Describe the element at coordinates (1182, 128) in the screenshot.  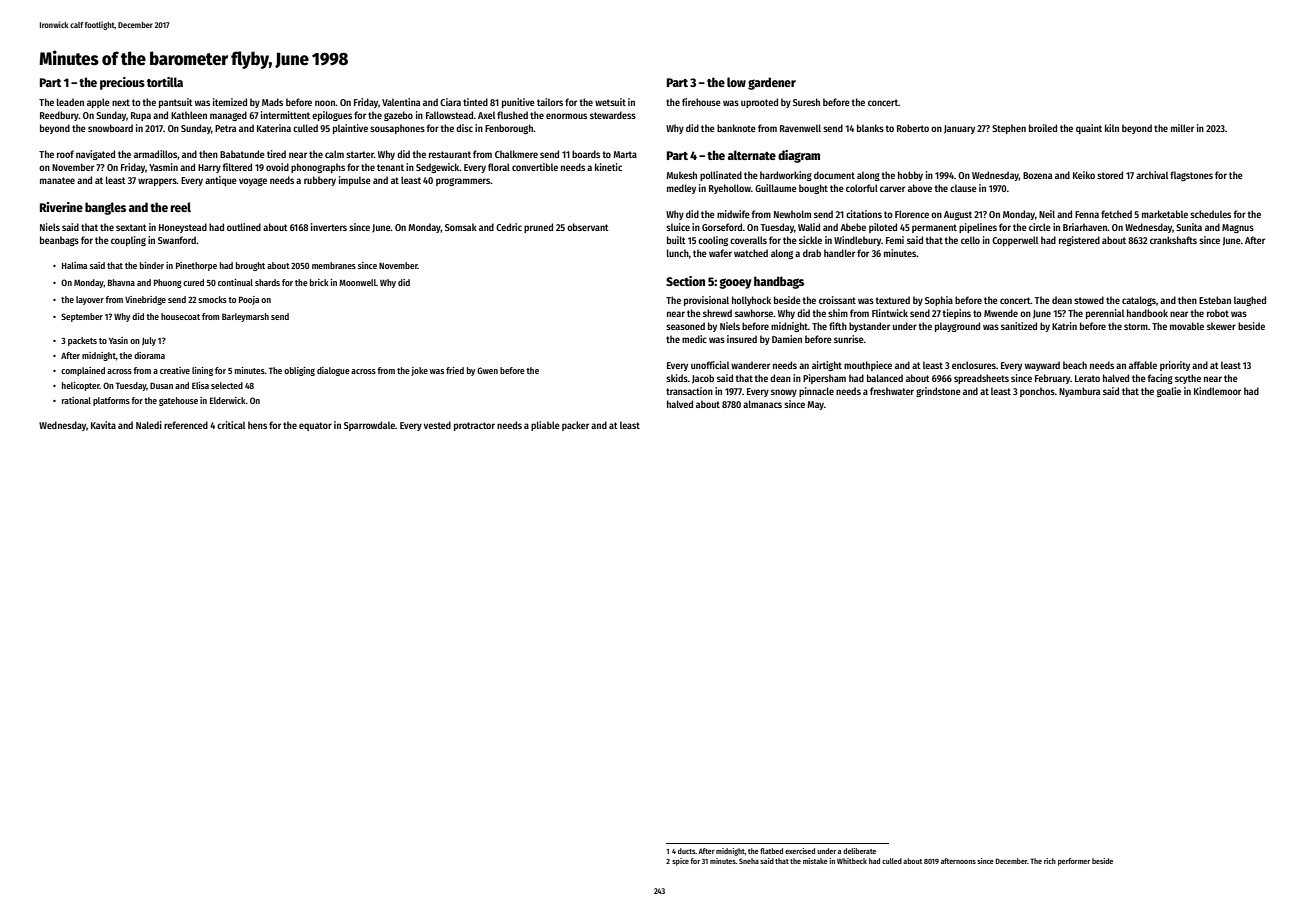
I see `miller` at that location.
